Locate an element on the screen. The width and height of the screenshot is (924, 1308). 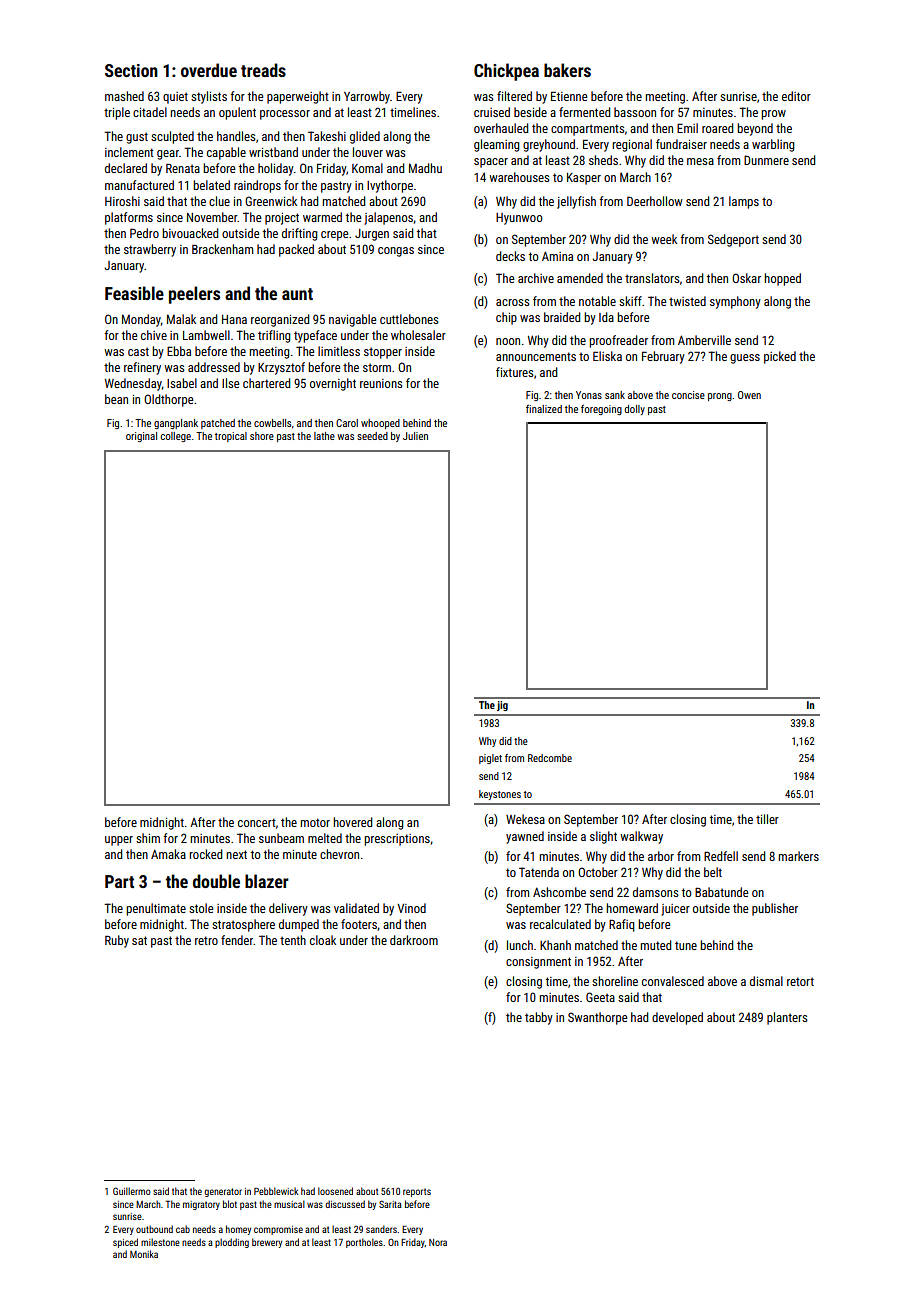
spiced is located at coordinates (125, 1243).
